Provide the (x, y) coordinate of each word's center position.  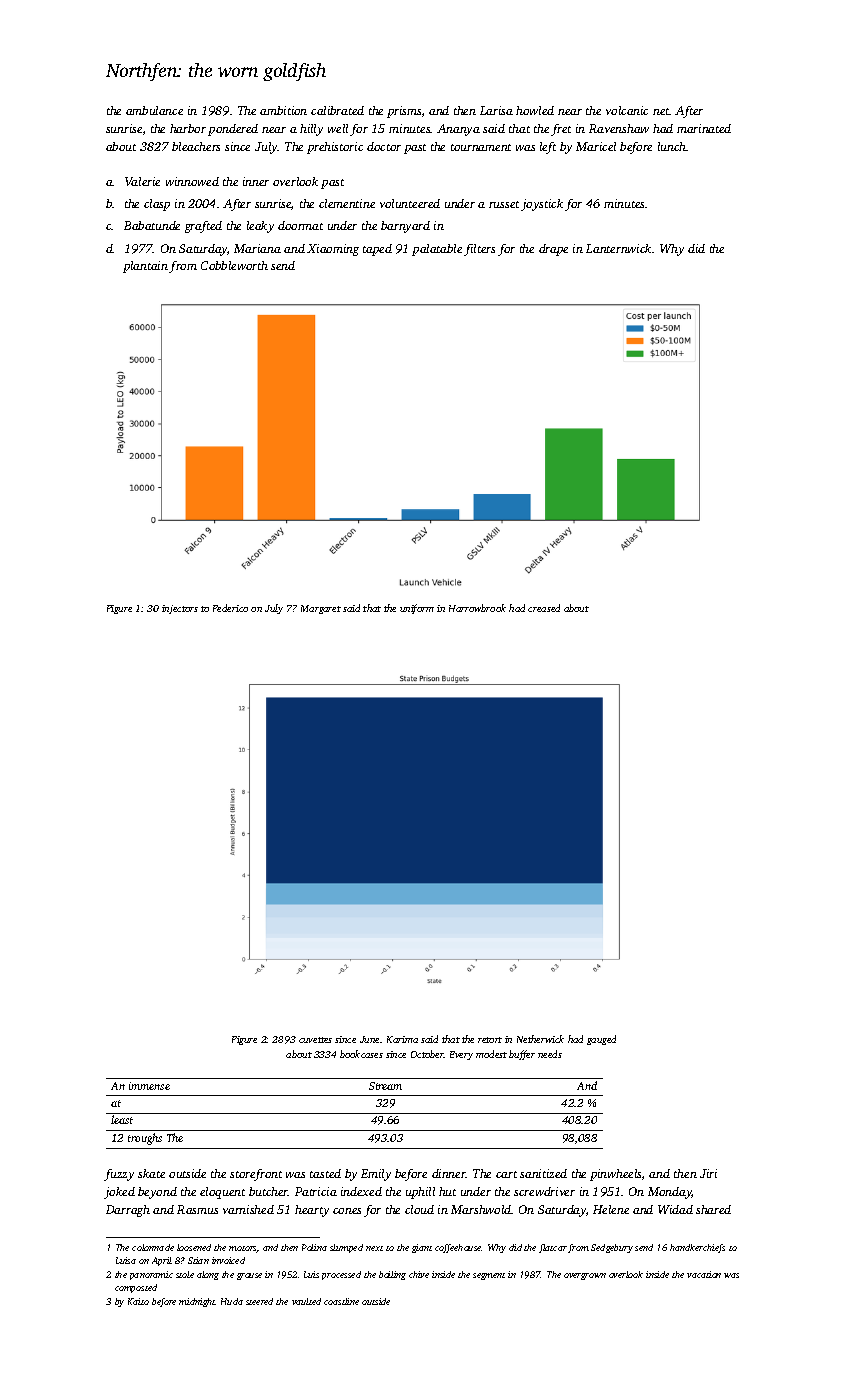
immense (149, 1086)
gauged (601, 1040)
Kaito (138, 1301)
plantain (145, 267)
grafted (203, 227)
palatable (437, 250)
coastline (341, 1301)
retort (490, 1040)
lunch (672, 146)
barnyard (405, 227)
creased (544, 608)
